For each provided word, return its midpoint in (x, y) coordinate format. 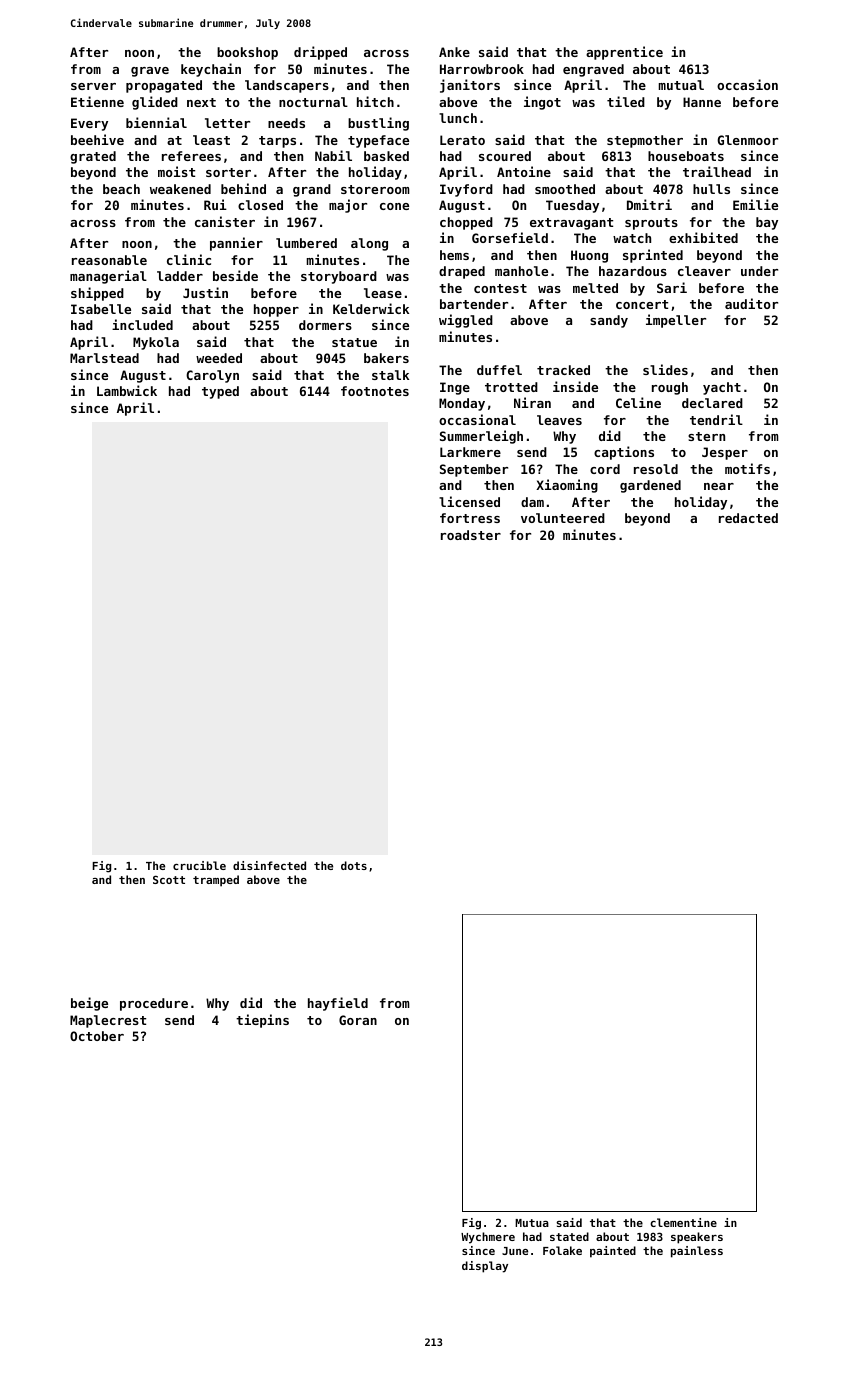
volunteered (563, 518)
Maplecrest (108, 1021)
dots (354, 865)
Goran (358, 1020)
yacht (722, 388)
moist (176, 171)
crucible (199, 865)
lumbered (306, 243)
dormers (325, 325)
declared (712, 403)
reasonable (109, 260)
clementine (683, 1222)
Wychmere (488, 1238)
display (485, 1267)
